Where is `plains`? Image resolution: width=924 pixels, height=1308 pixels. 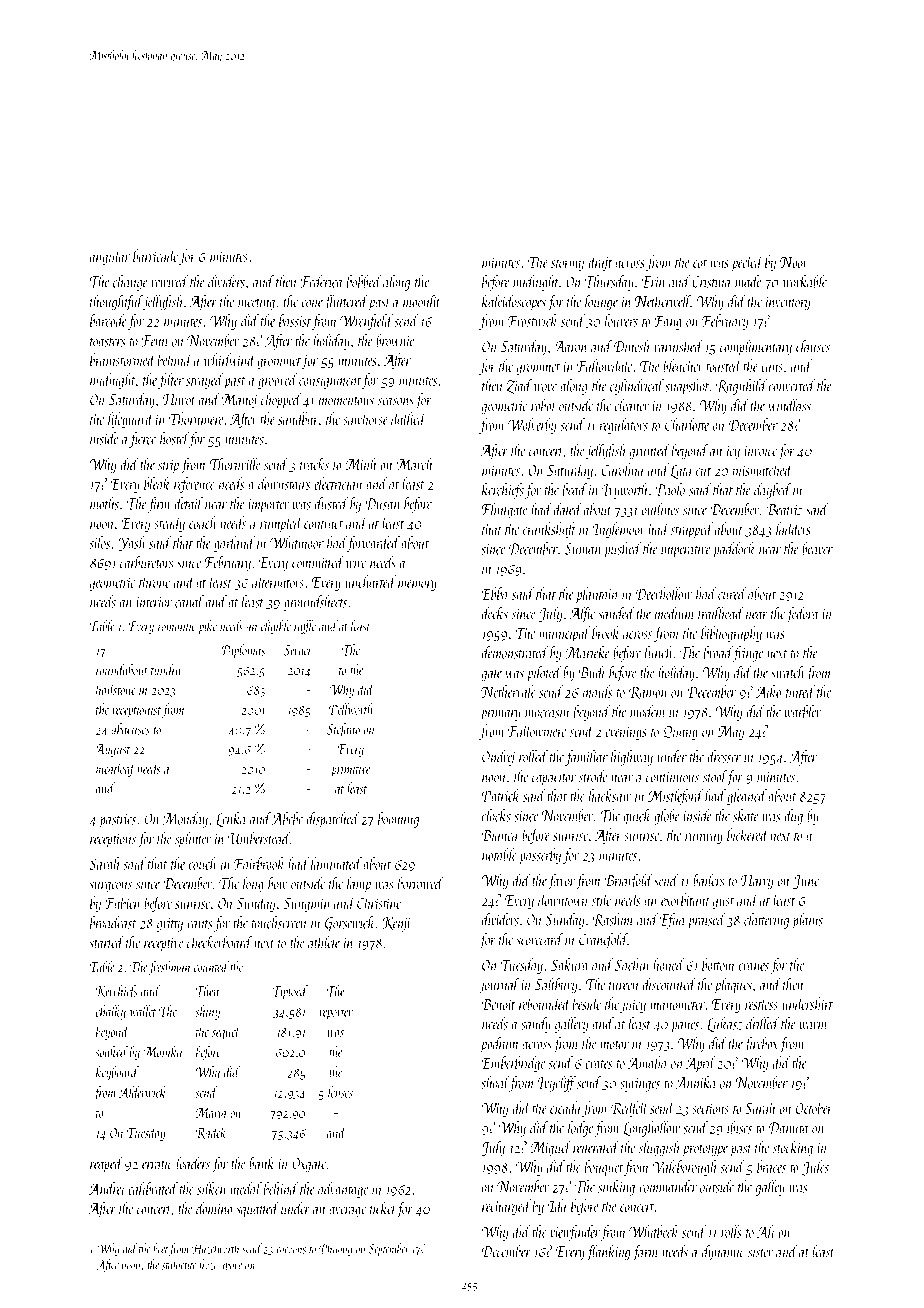
plains is located at coordinates (807, 921).
